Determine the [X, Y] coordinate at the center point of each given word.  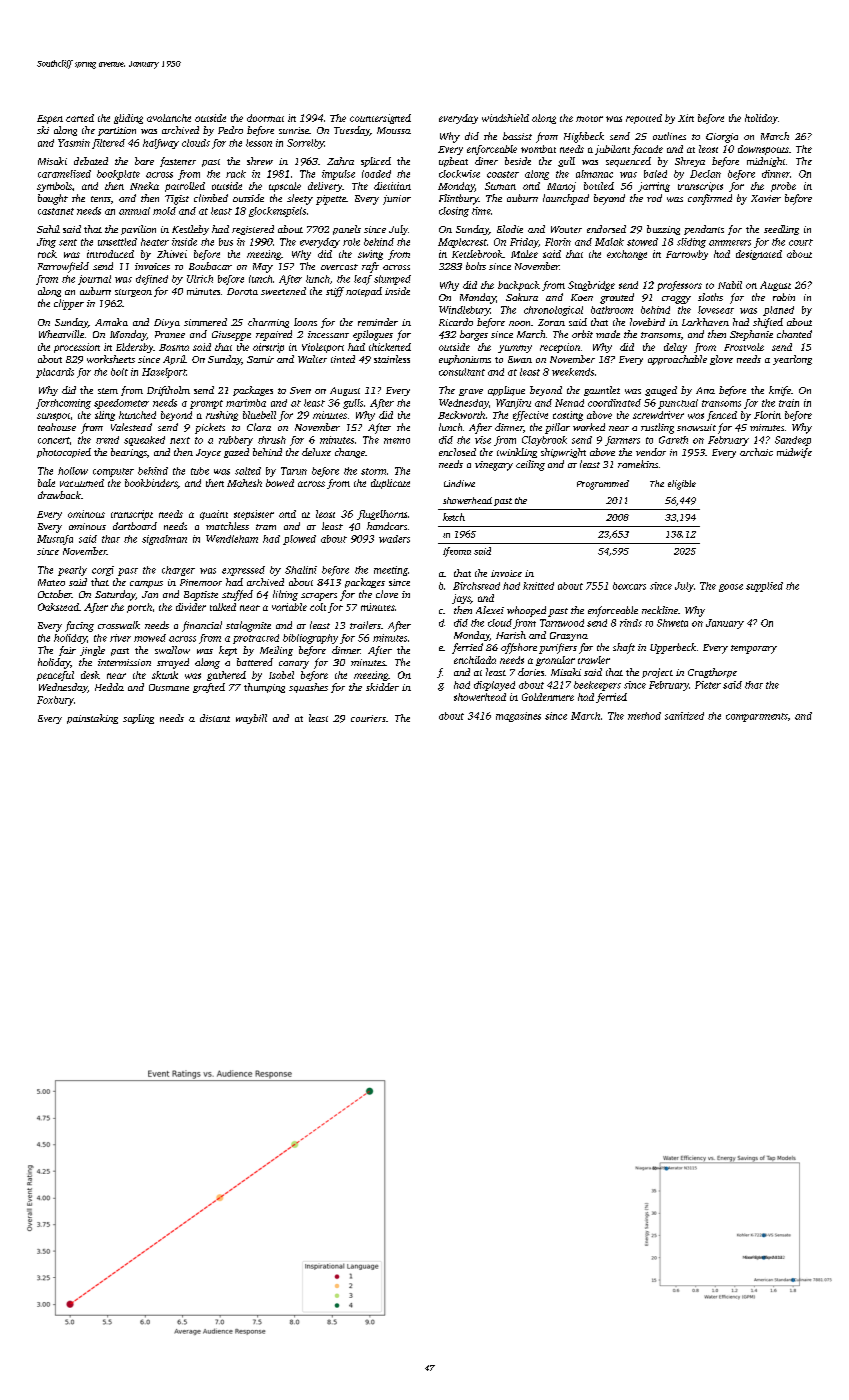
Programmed [603, 485]
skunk [165, 675]
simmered [205, 322]
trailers [365, 625]
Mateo [51, 582]
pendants [704, 230]
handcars [387, 526]
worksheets [111, 359]
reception [560, 348]
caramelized [64, 174]
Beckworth [461, 415]
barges [474, 335]
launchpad [566, 199]
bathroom [612, 310]
